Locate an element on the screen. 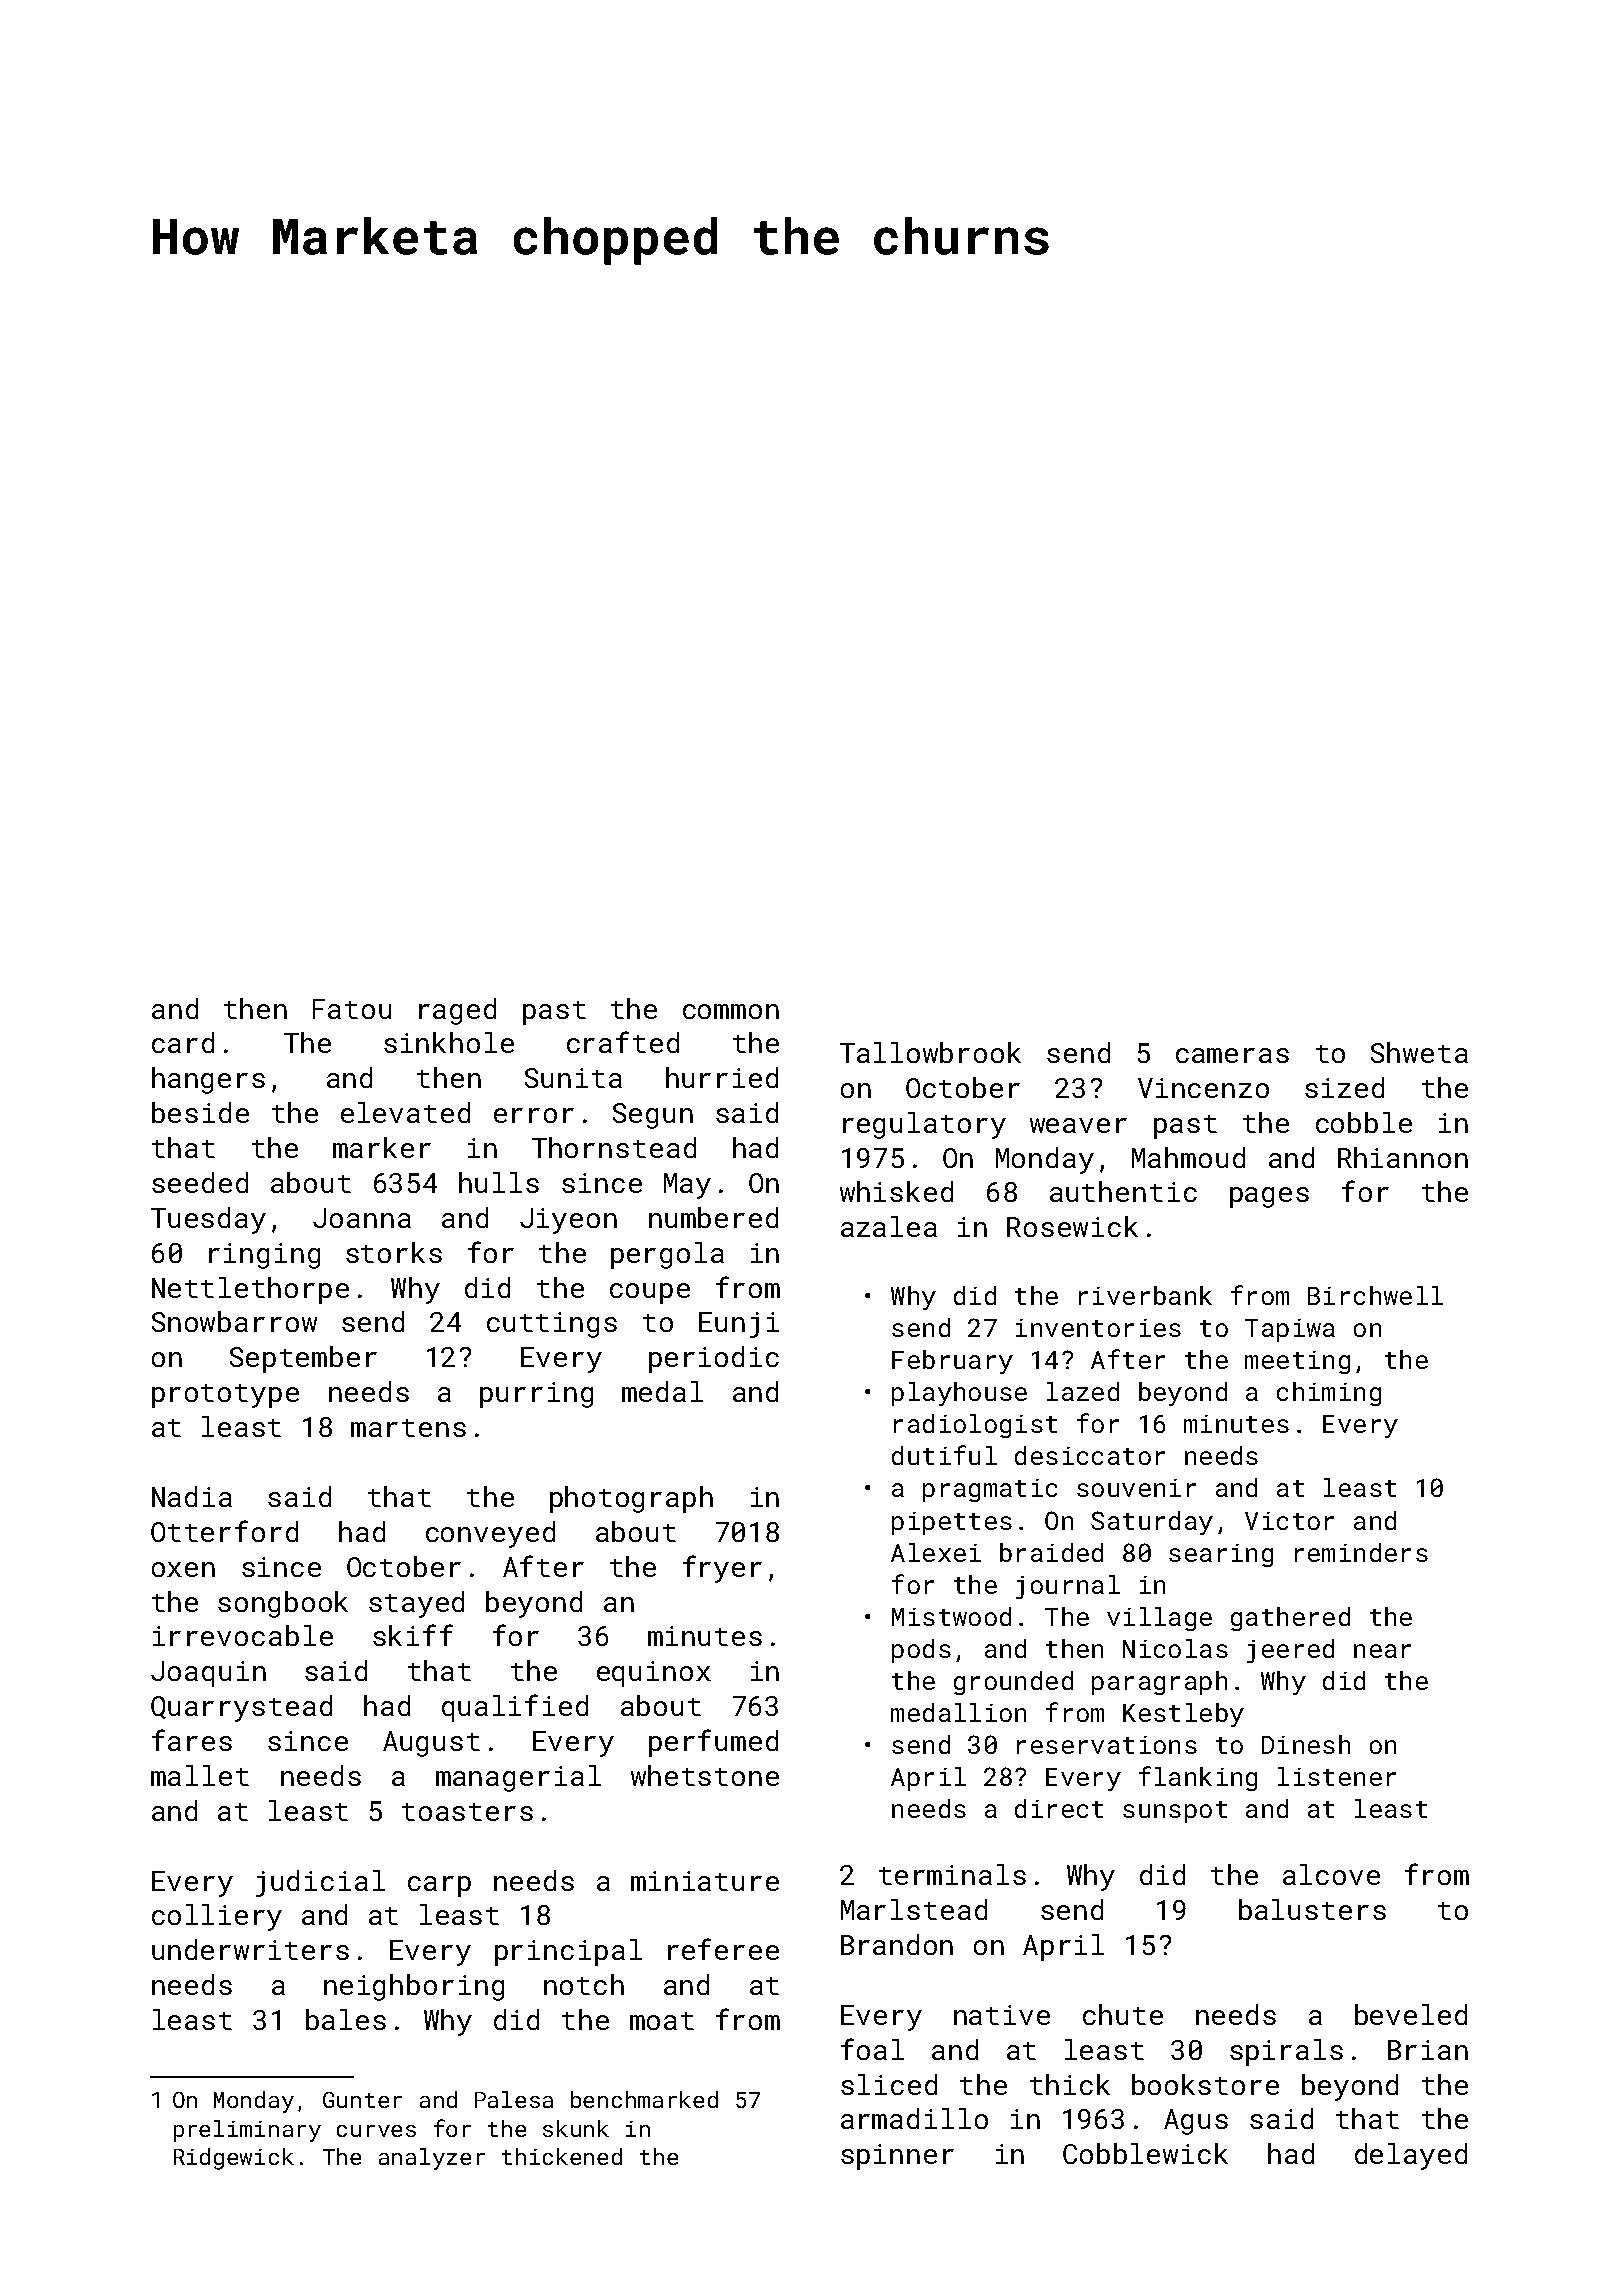 The height and width of the screenshot is (2292, 1620). terminals is located at coordinates (952, 1874).
